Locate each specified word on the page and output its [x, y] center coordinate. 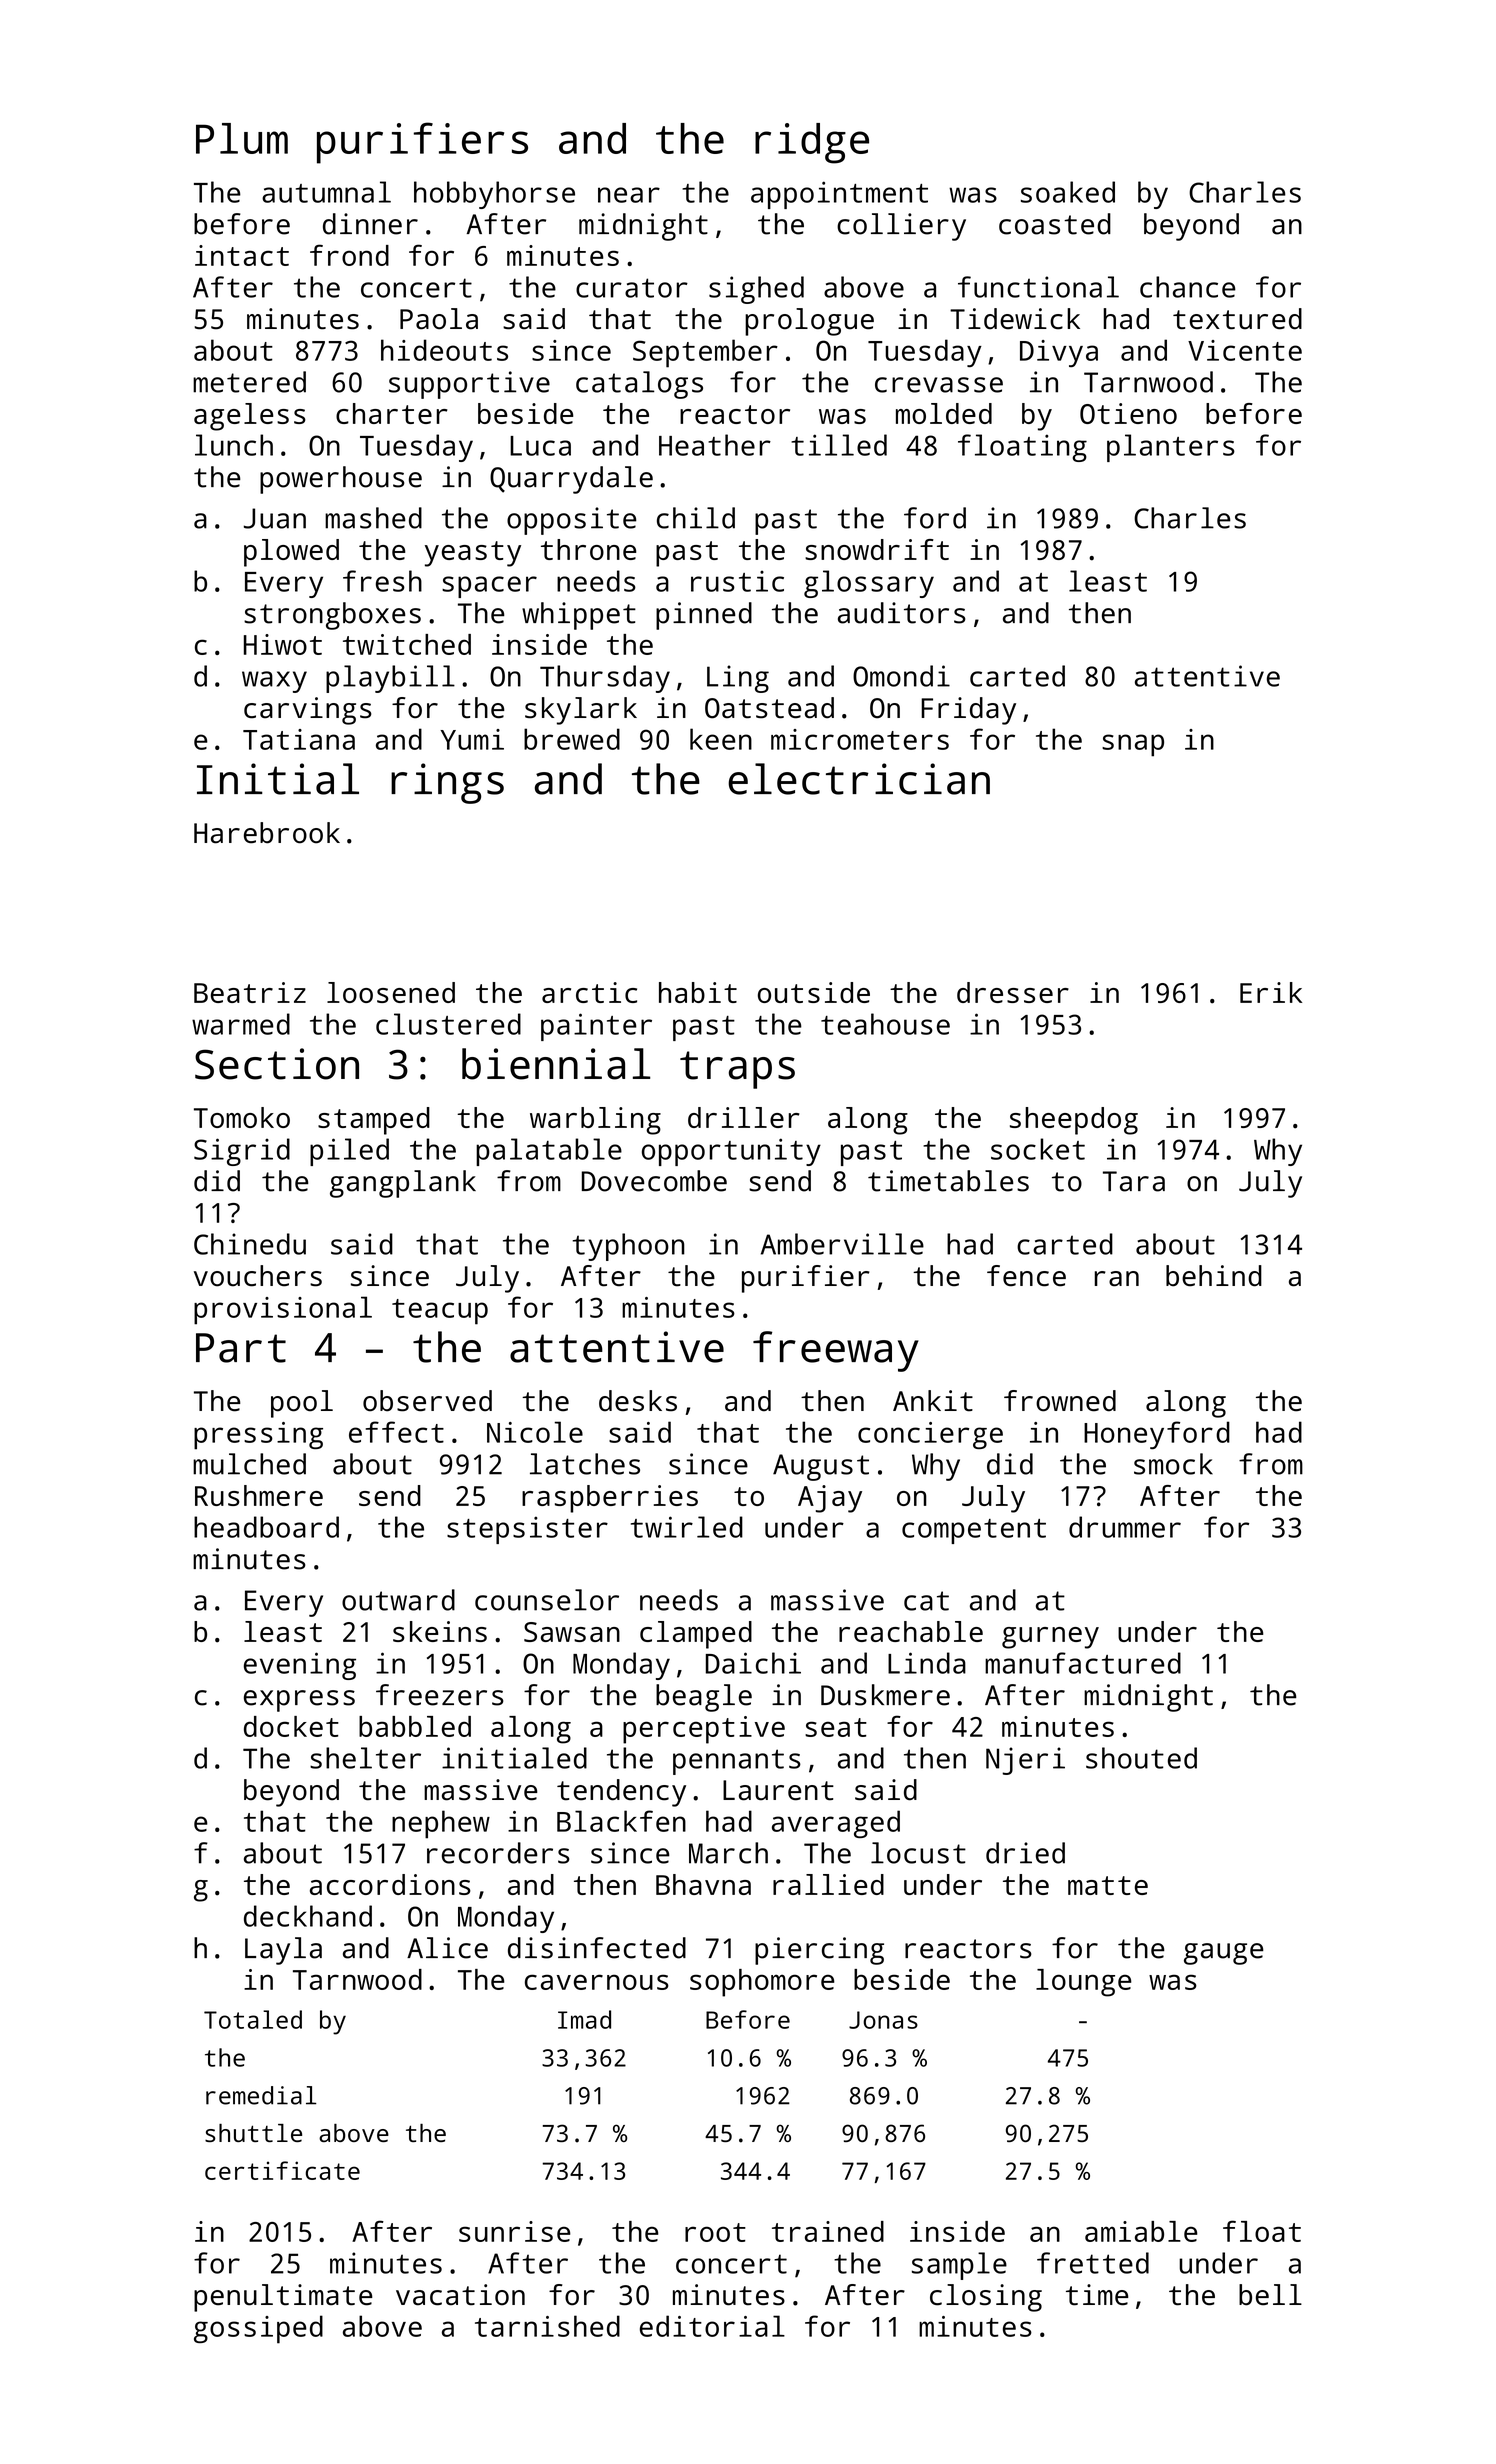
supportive [469, 385]
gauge [1224, 1954]
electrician [859, 779]
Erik [1271, 992]
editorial [712, 2326]
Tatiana [299, 739]
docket [291, 1726]
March [728, 1853]
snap [1133, 745]
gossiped [258, 2329]
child [696, 518]
